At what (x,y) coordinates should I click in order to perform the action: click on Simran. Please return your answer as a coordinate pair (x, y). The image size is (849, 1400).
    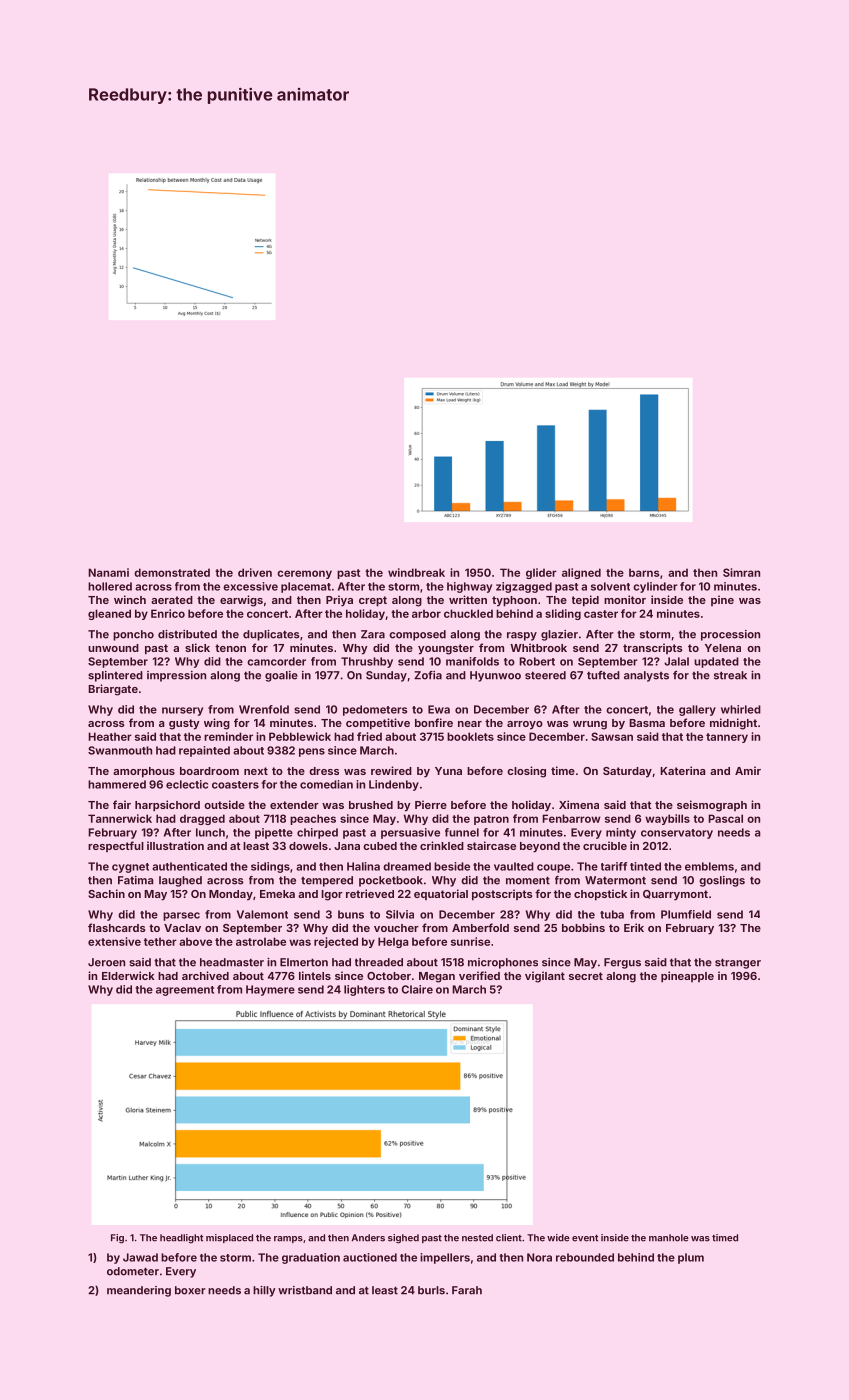
    Looking at the image, I should click on (741, 572).
